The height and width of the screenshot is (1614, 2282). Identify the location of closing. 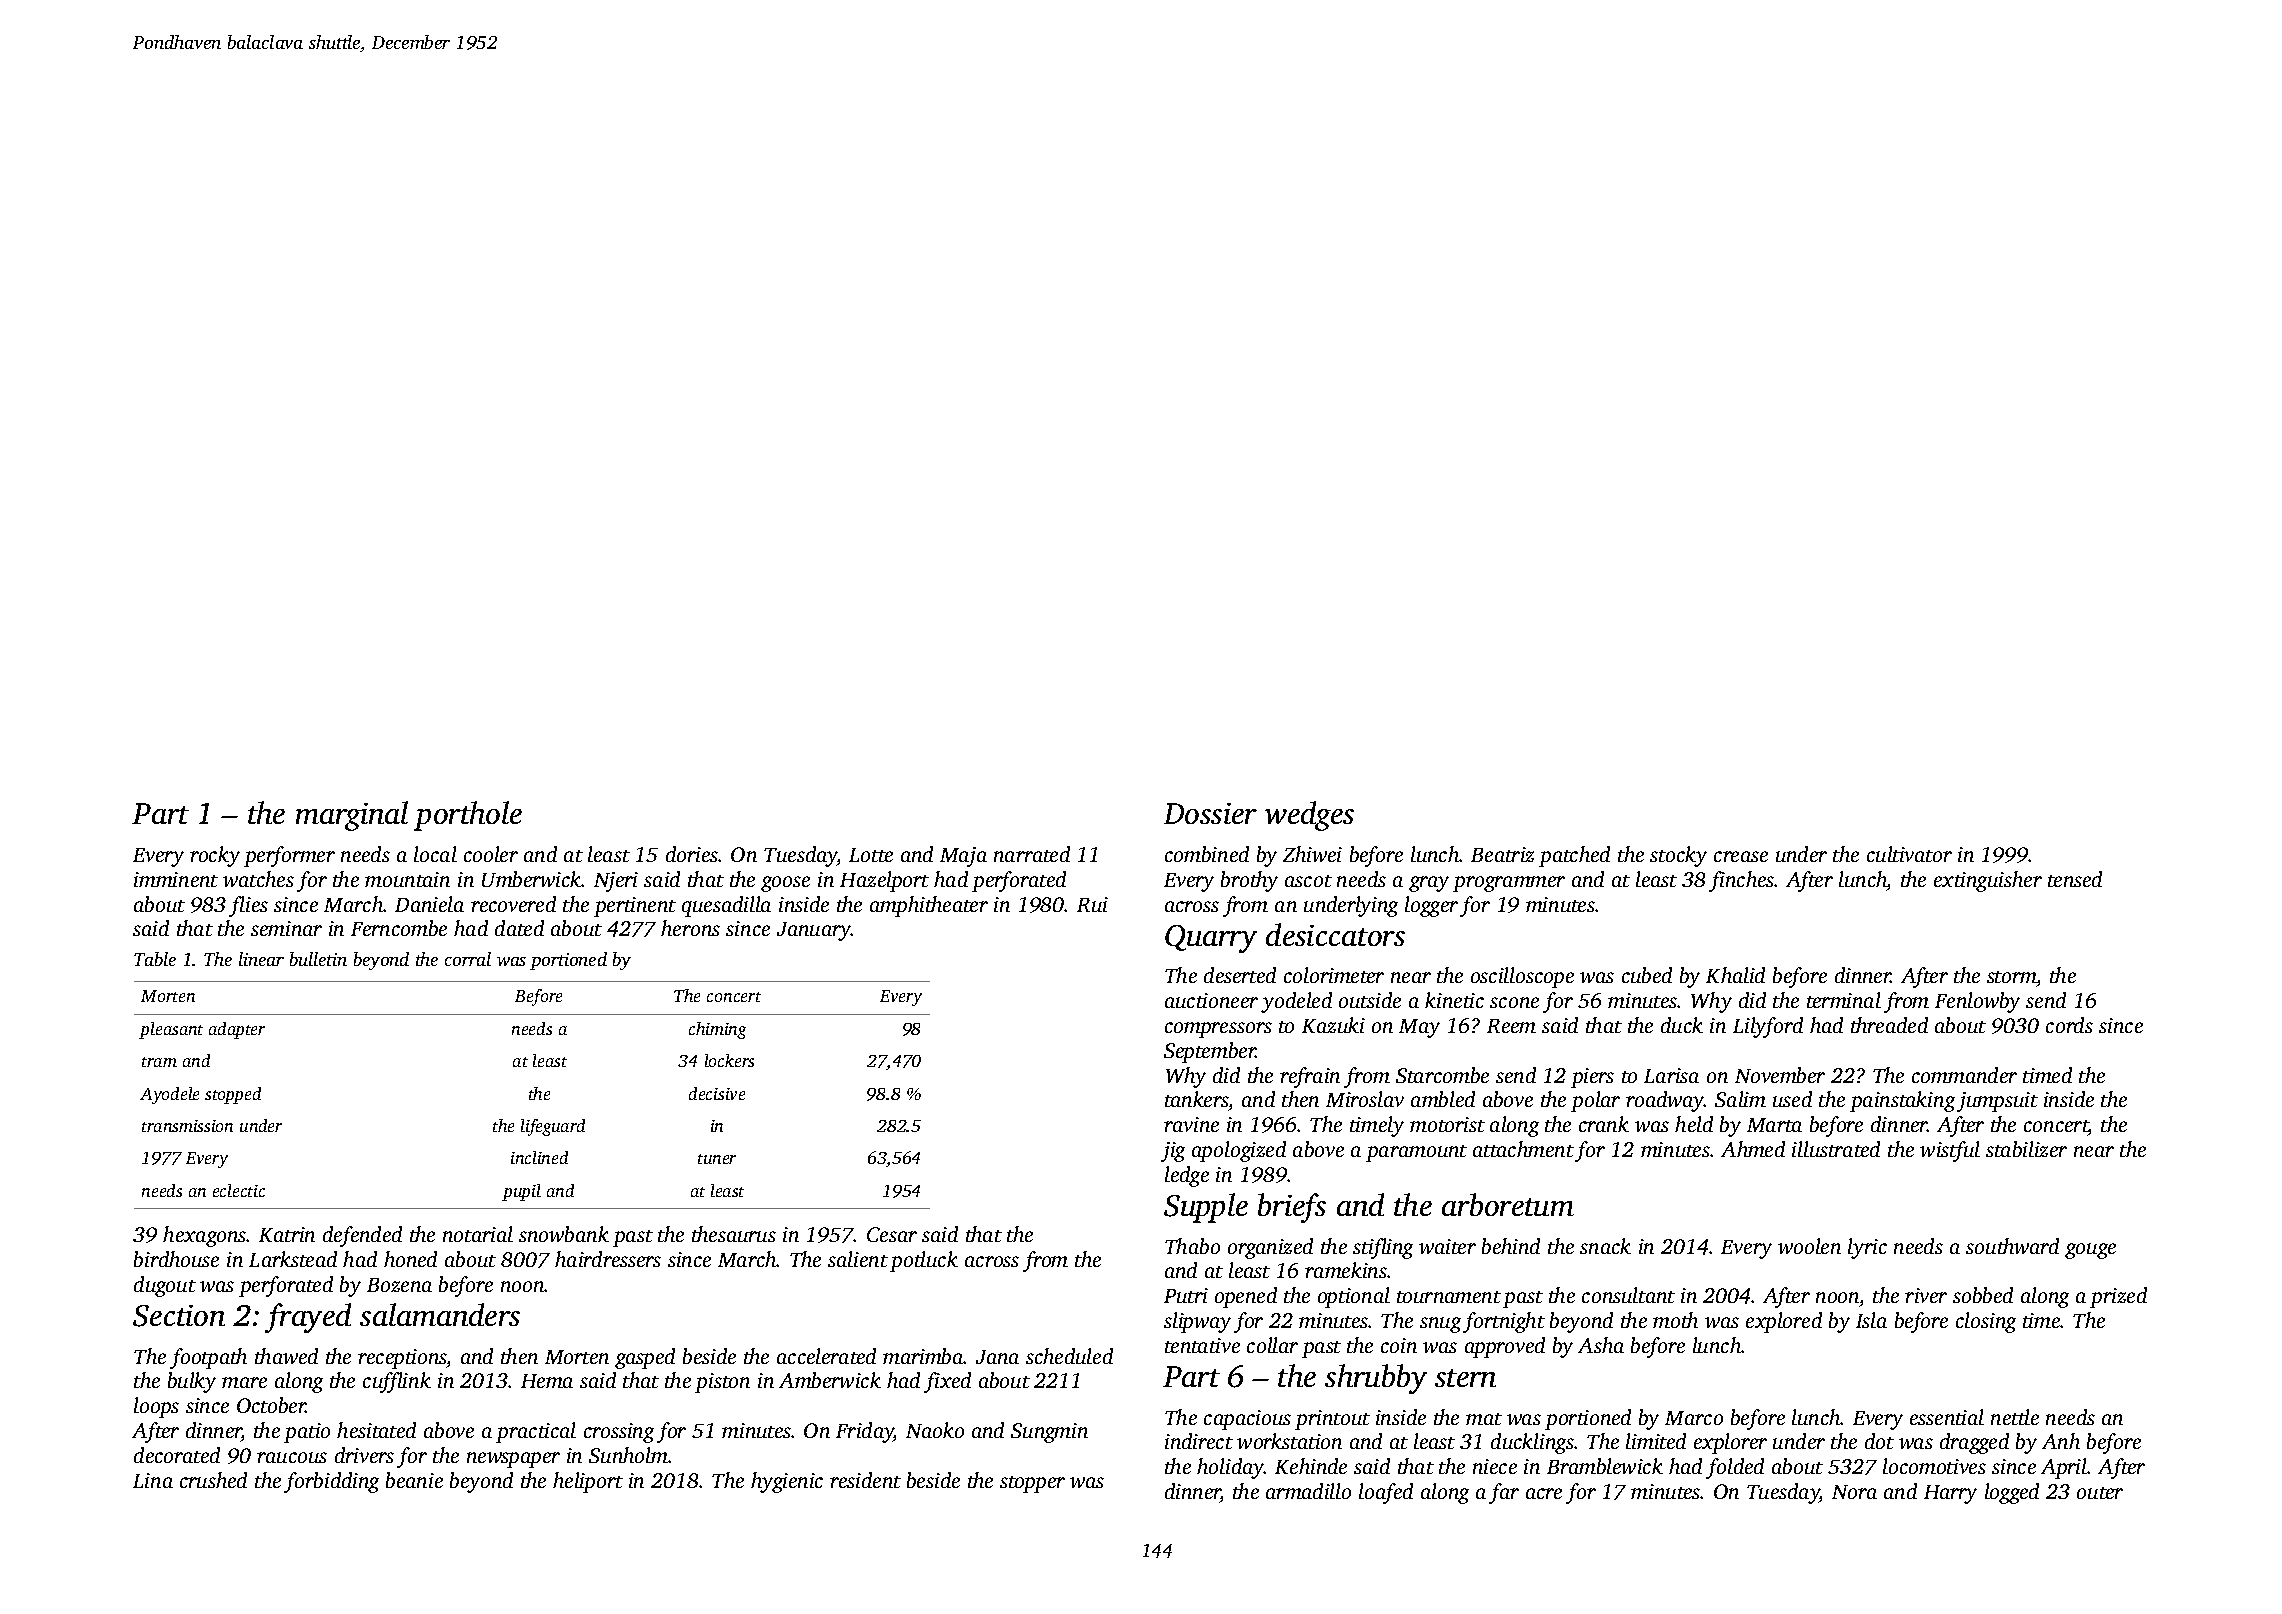
(1986, 1322).
